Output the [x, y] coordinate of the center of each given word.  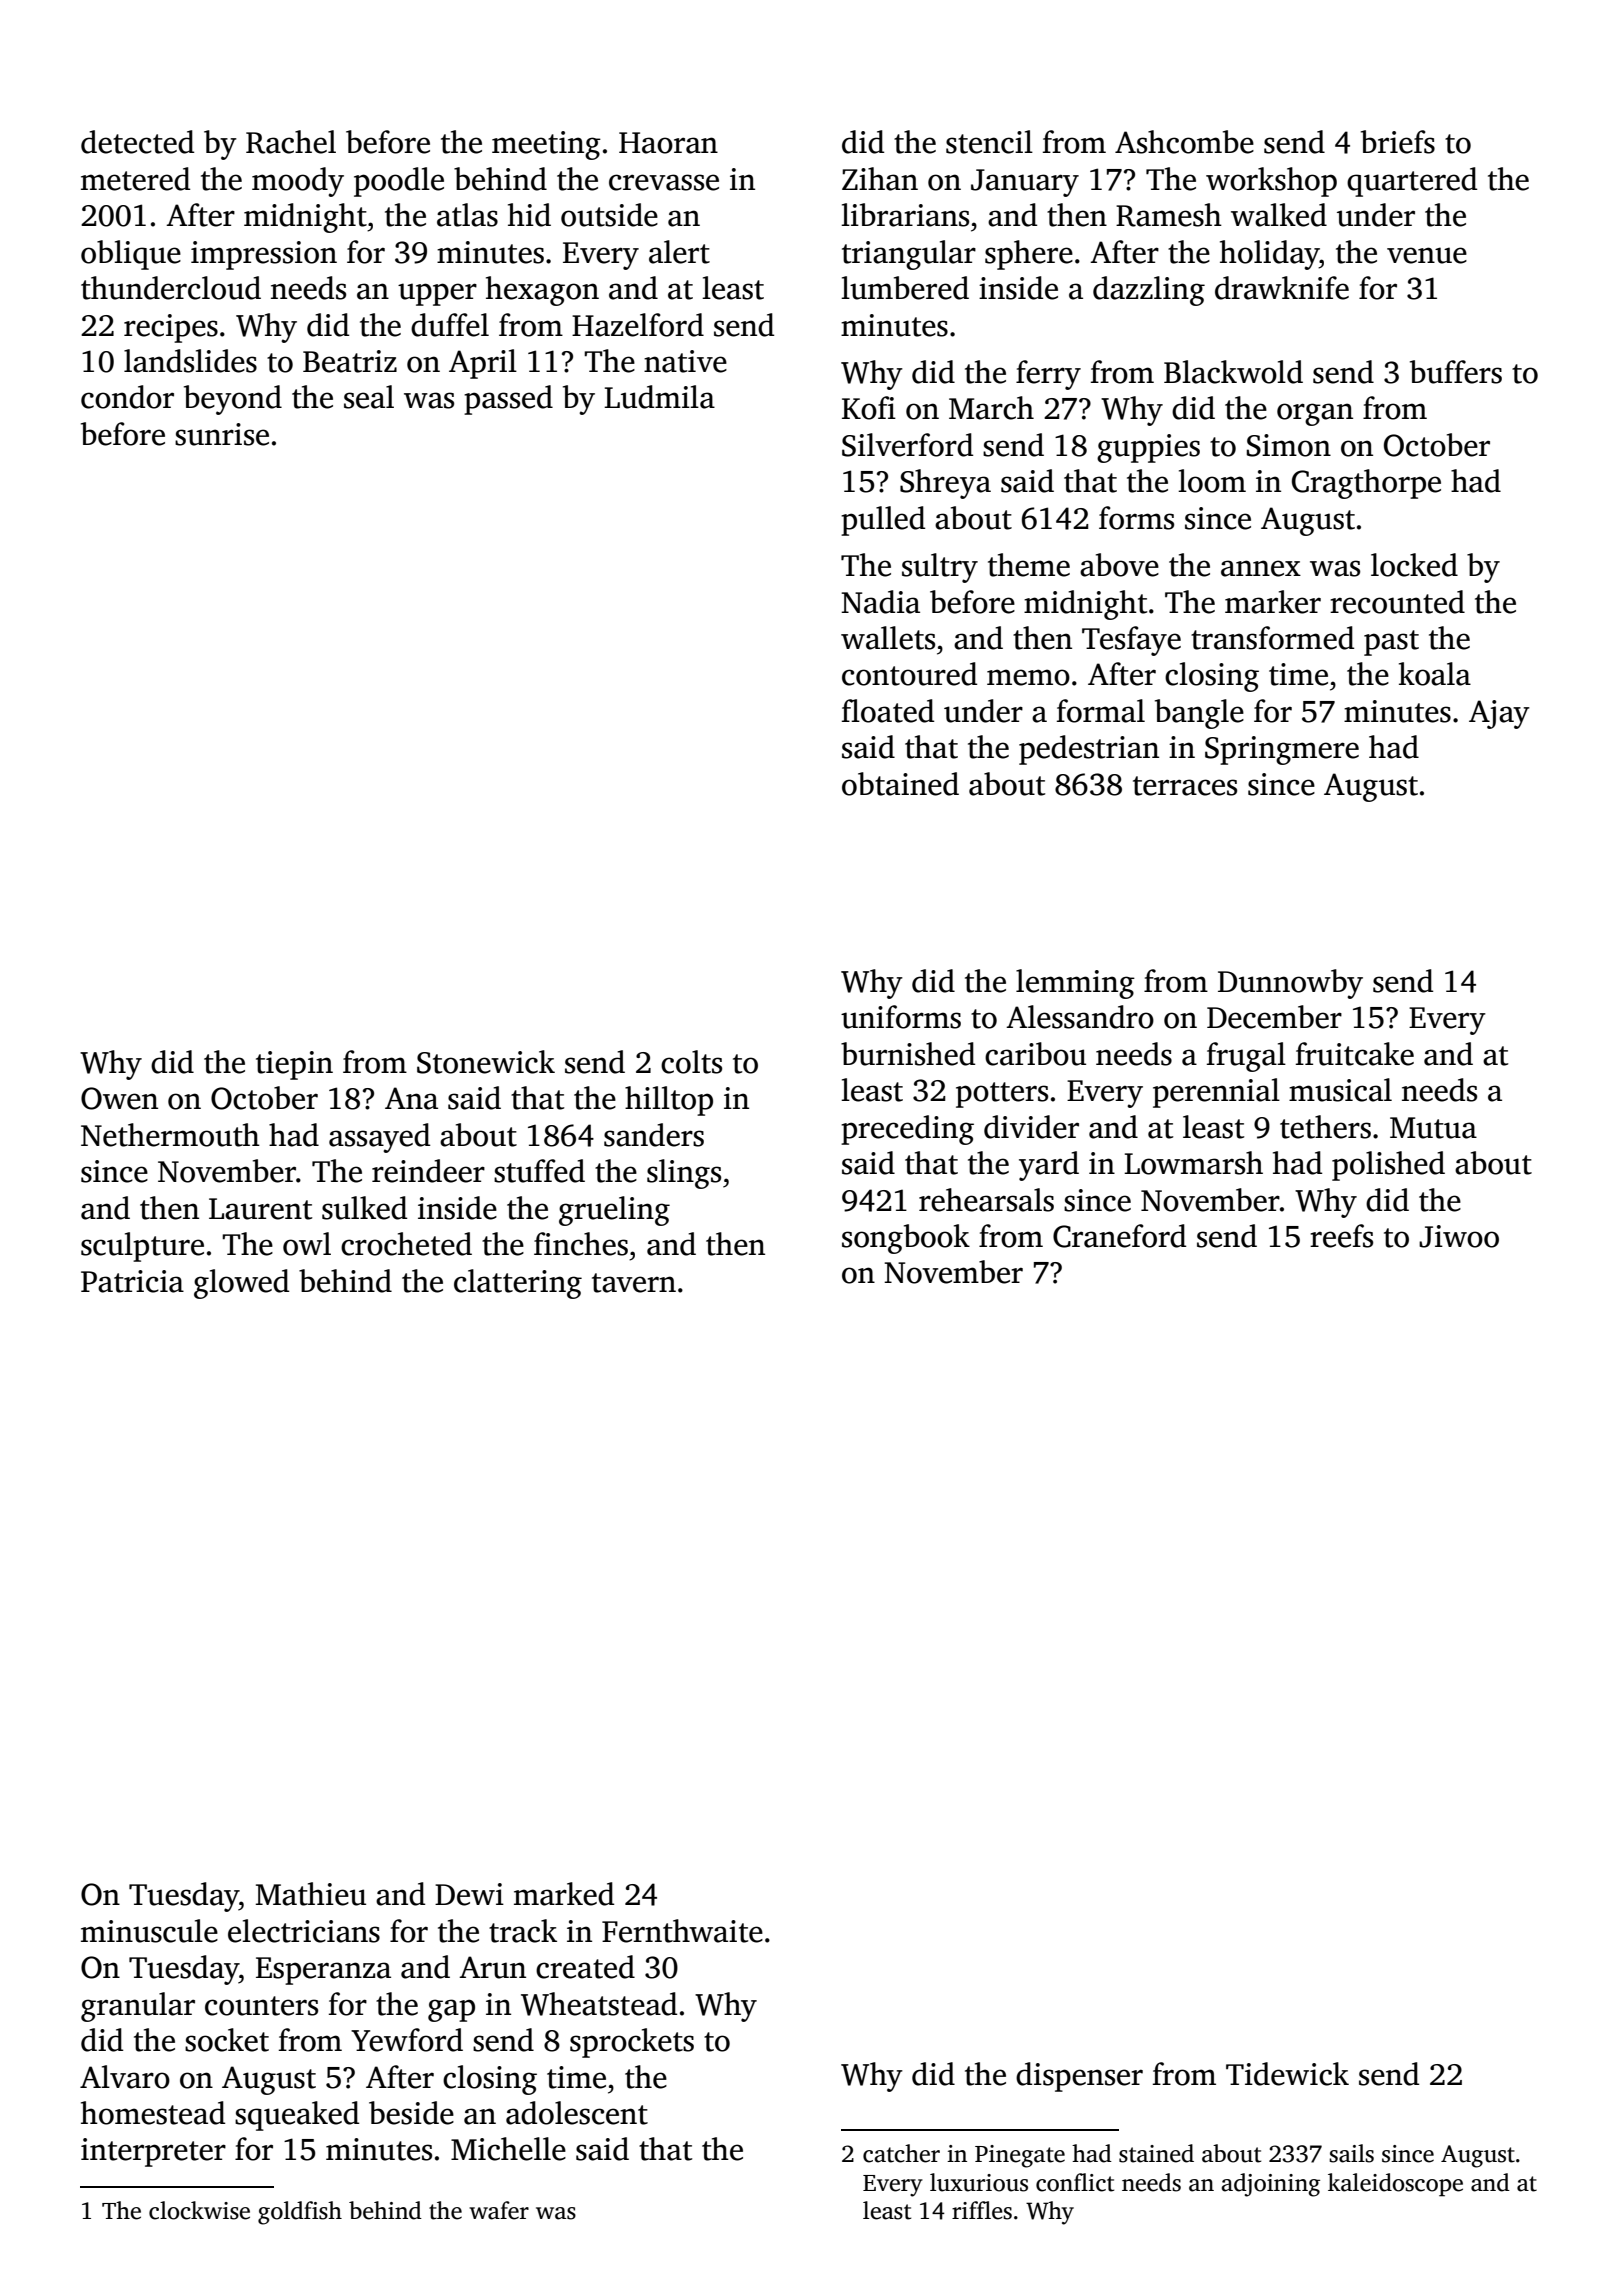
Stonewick [486, 1062]
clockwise [199, 2210]
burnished [908, 1054]
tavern [634, 1283]
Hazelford [638, 325]
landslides [190, 361]
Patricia [132, 1281]
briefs [1398, 142]
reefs [1341, 1236]
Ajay [1499, 714]
